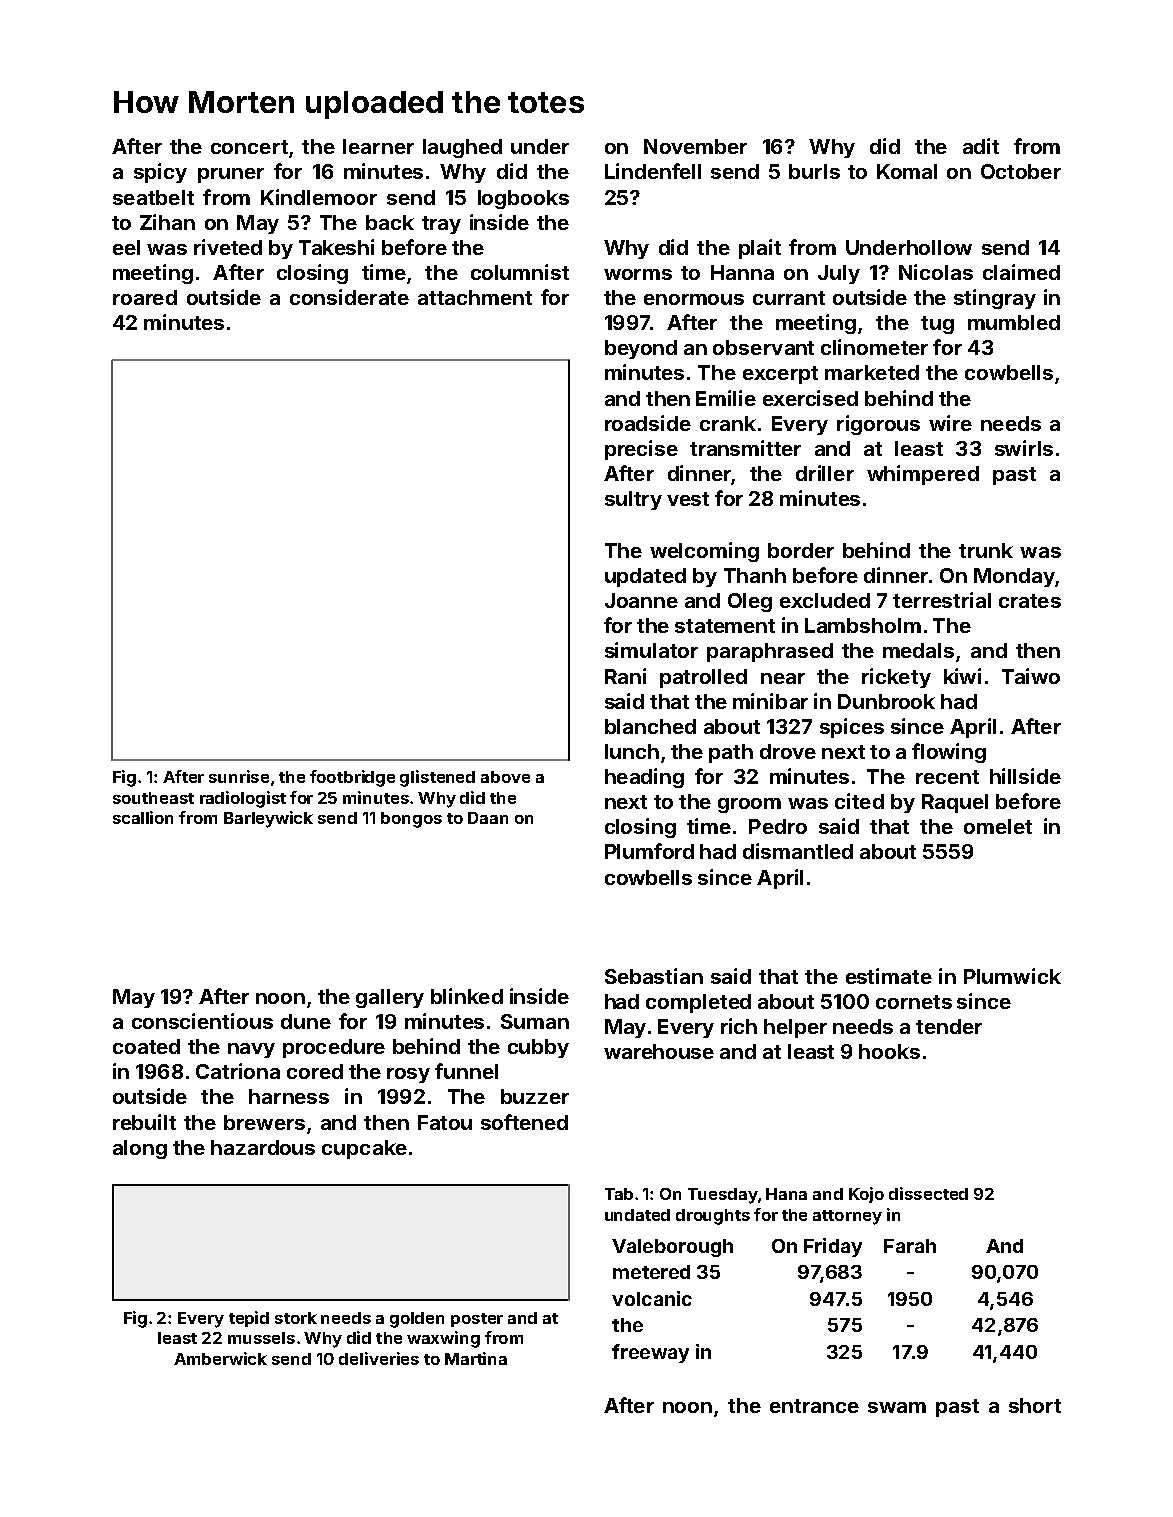  I want to click on cubby, so click(538, 1048).
